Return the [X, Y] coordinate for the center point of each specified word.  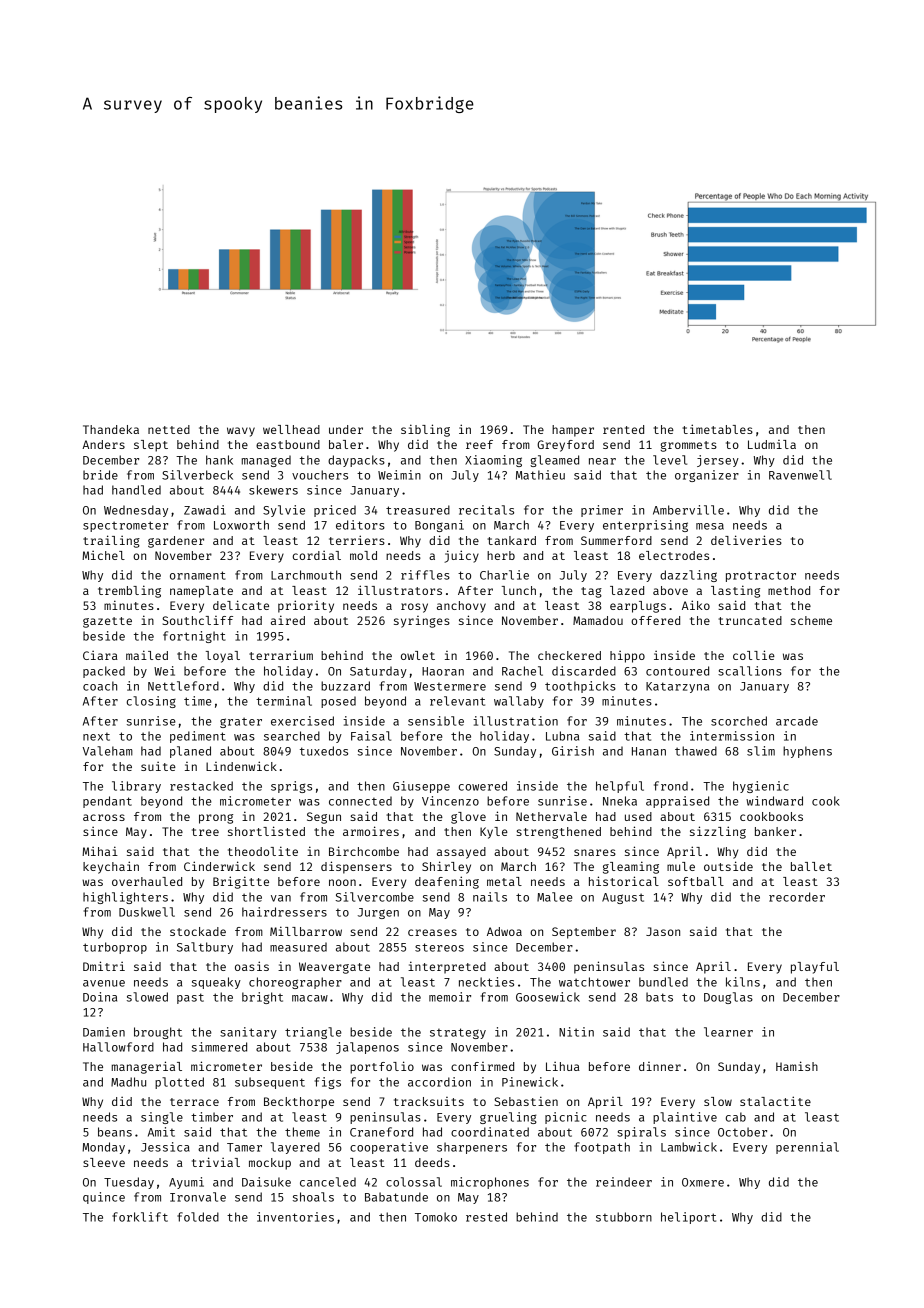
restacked [201, 786]
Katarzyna [677, 687]
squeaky [216, 983]
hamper [573, 431]
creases [432, 932]
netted [169, 429]
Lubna [562, 736]
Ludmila [772, 444]
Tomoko [436, 1217]
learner [728, 1032]
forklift [140, 1217]
